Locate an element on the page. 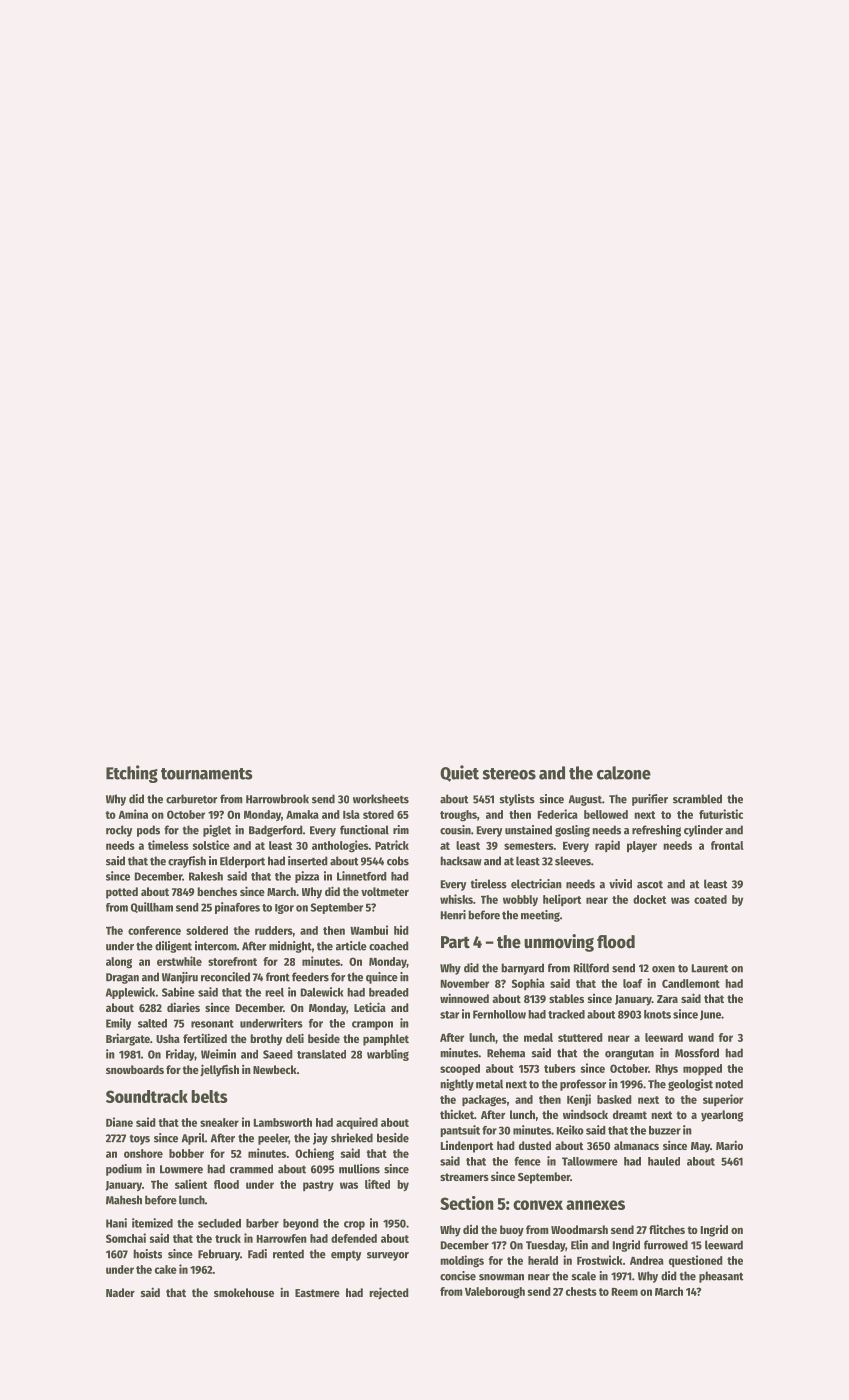  Mario is located at coordinates (729, 1145).
